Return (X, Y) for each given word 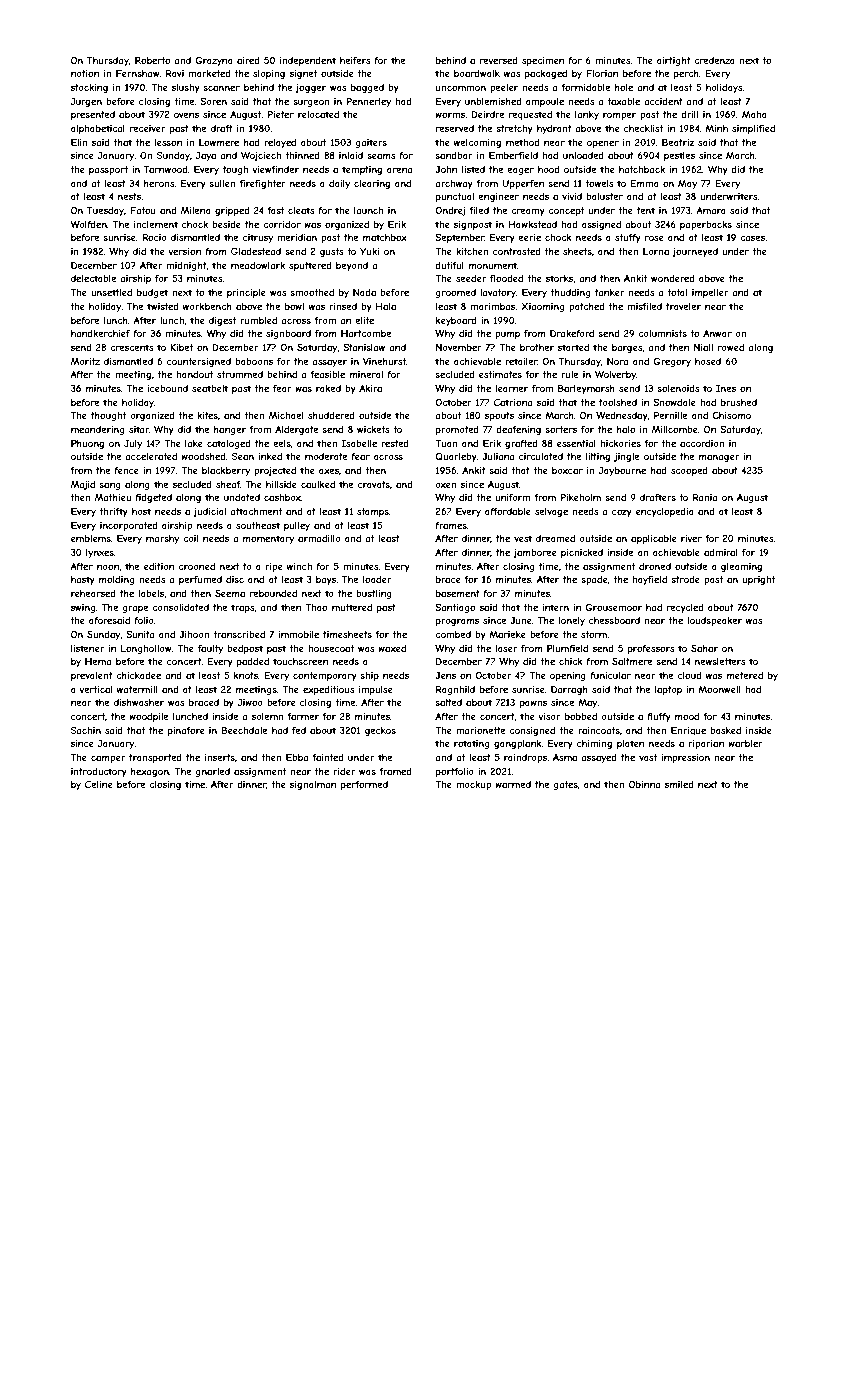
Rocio (154, 237)
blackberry (226, 471)
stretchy (514, 129)
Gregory (672, 362)
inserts (220, 757)
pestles (679, 156)
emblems (91, 538)
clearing (372, 184)
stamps (373, 512)
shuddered (331, 415)
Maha (754, 114)
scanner (221, 88)
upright (758, 580)
